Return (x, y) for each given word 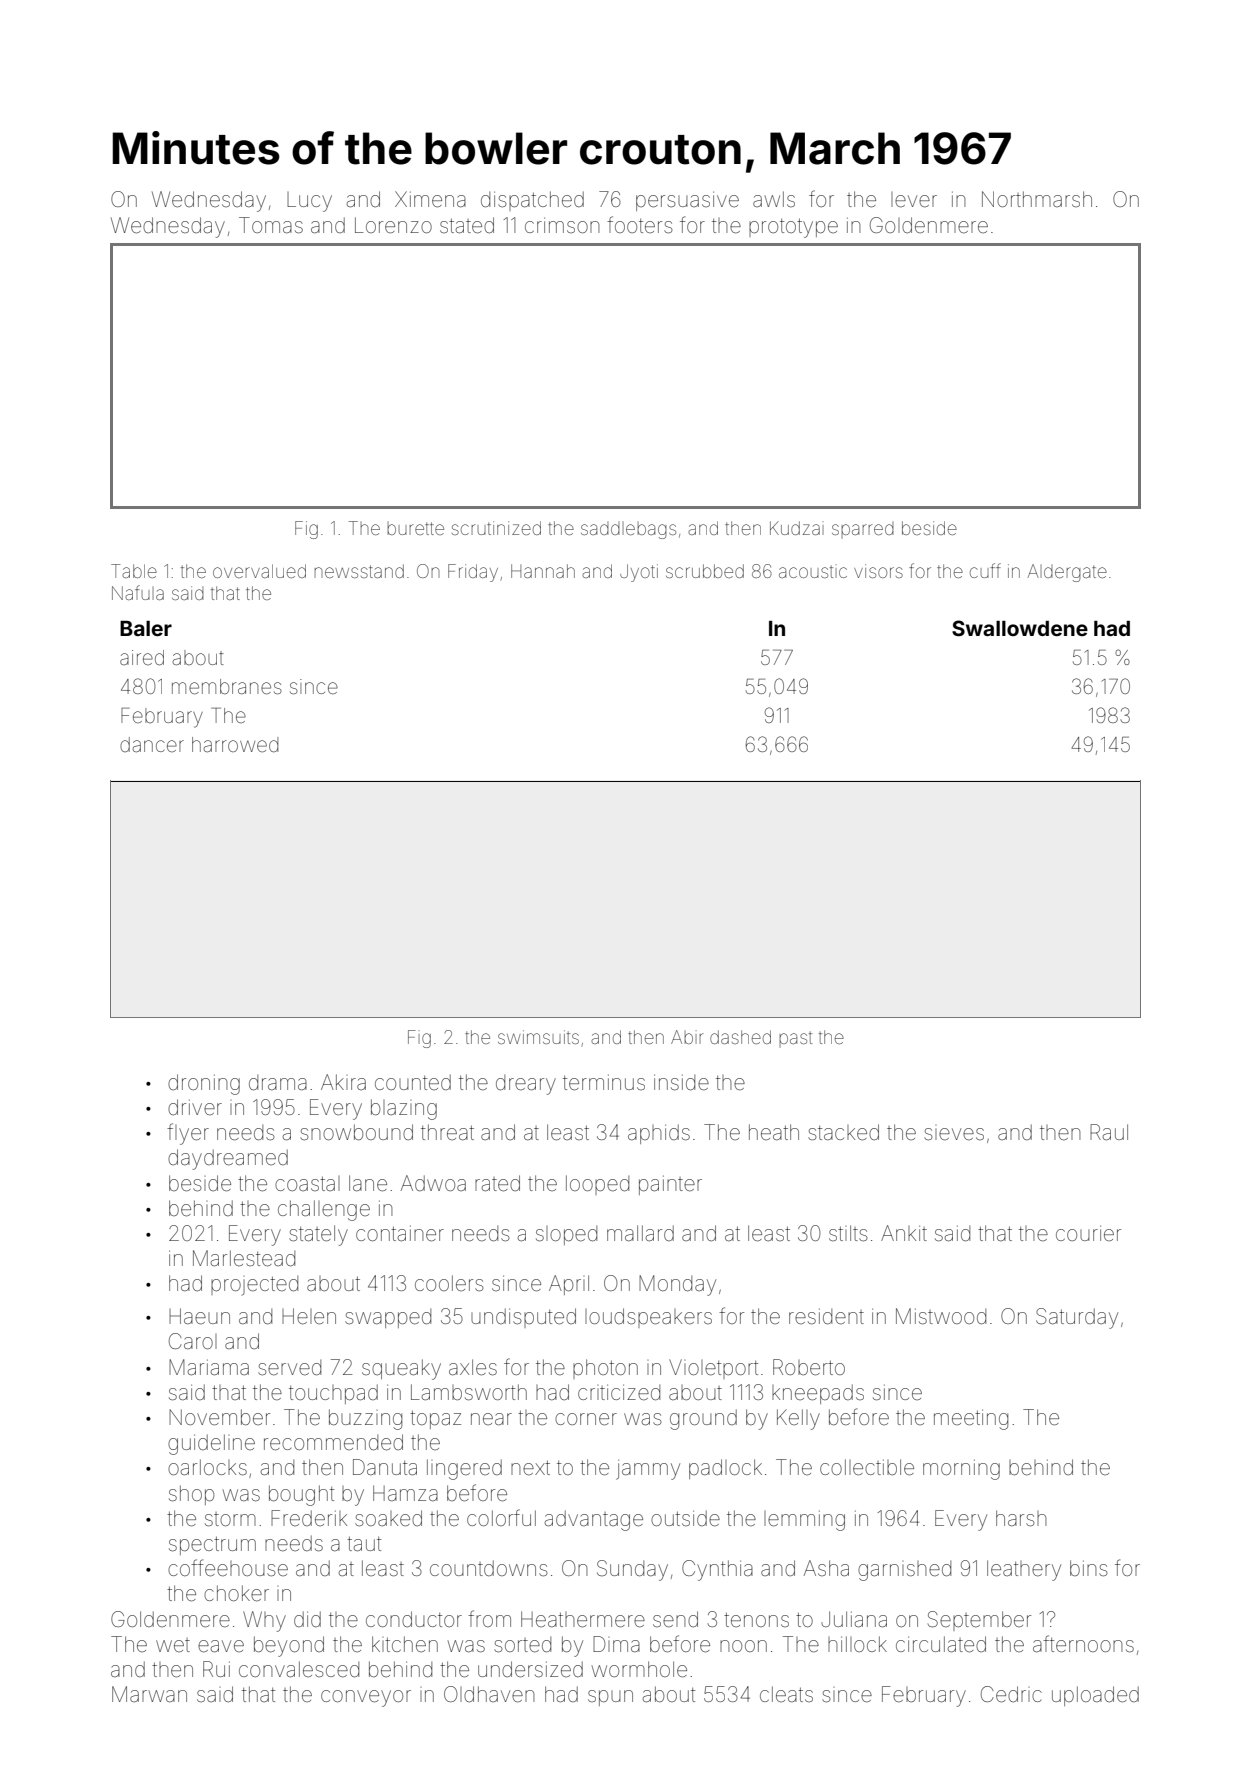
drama (278, 1082)
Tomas (271, 225)
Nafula (138, 592)
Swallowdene (1020, 628)
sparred (863, 530)
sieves (954, 1132)
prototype (793, 228)
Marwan (149, 1694)
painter (670, 1185)
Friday (473, 573)
